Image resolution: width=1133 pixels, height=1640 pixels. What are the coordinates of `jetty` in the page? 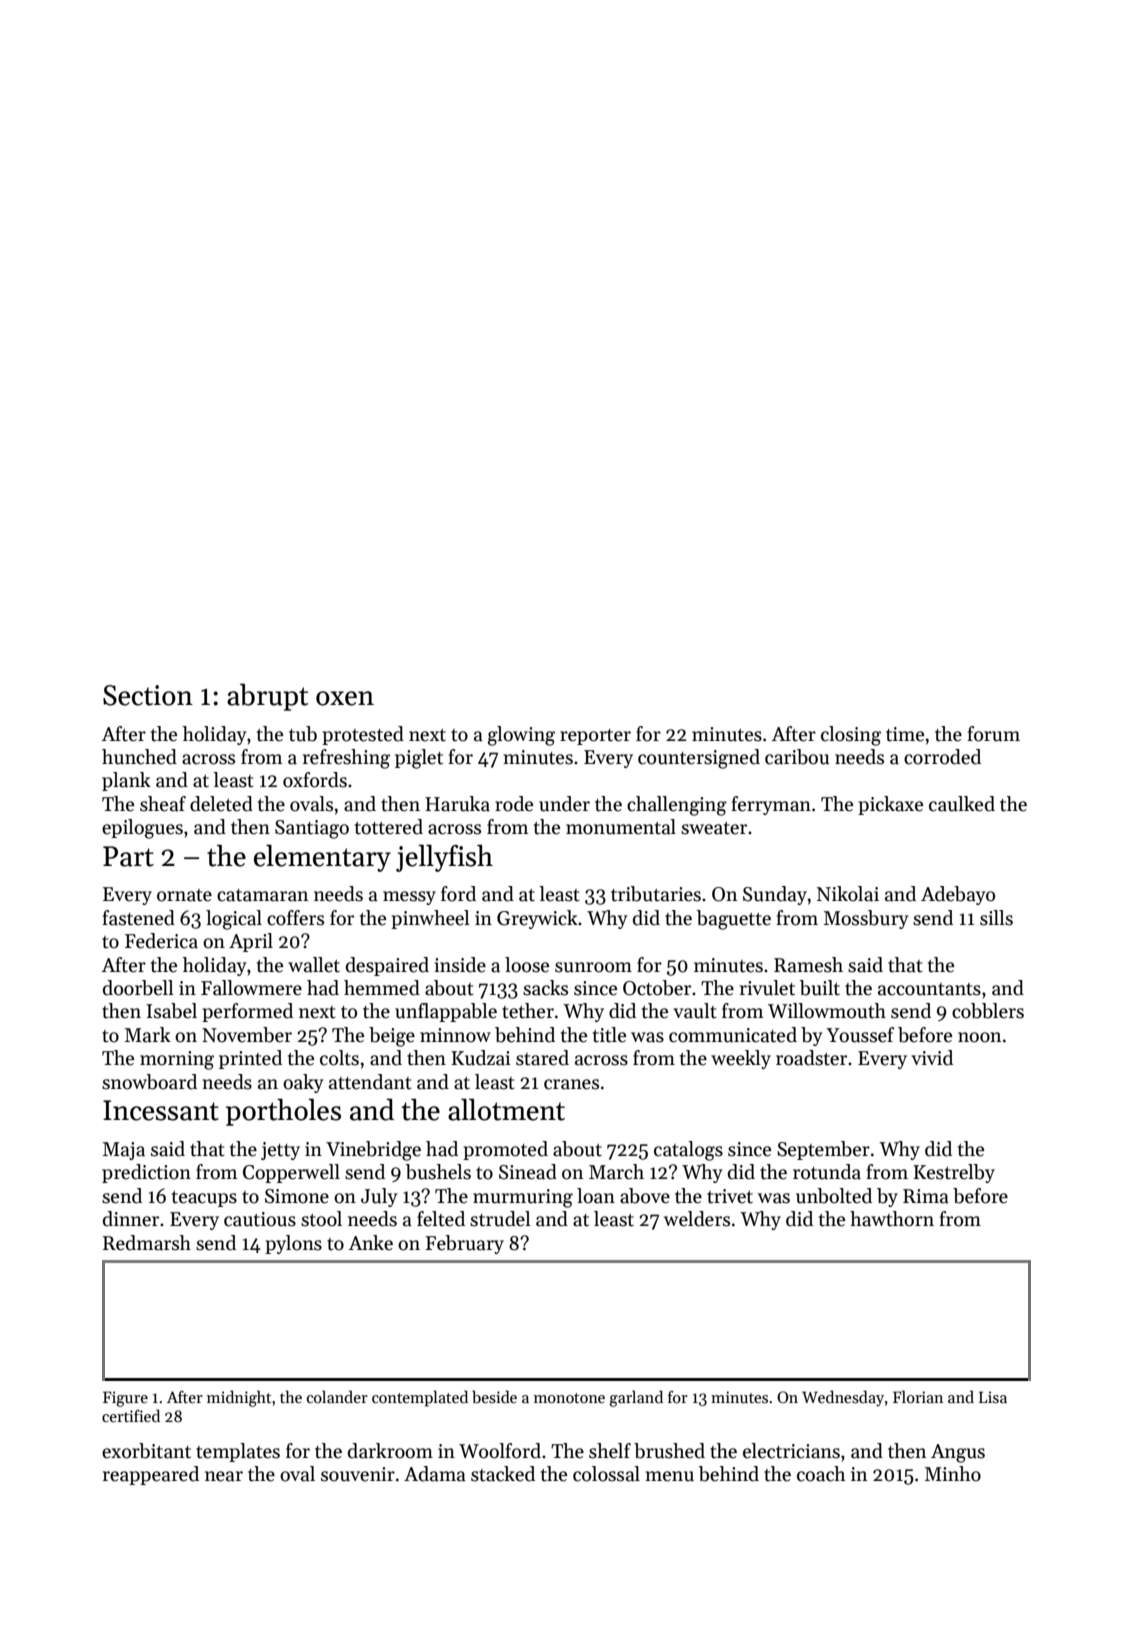 It's located at (280, 1151).
